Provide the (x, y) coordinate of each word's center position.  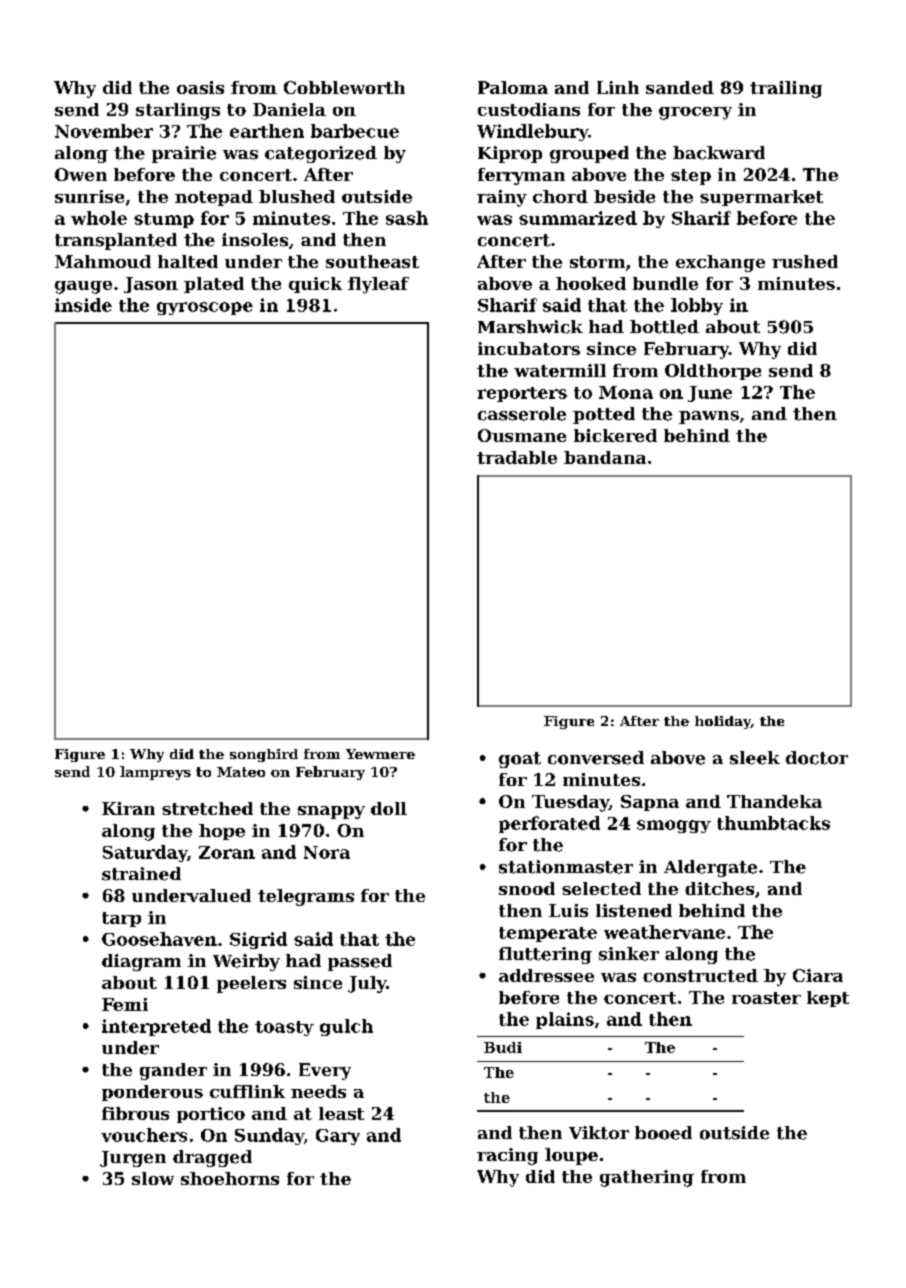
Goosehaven (159, 939)
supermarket (761, 198)
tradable (517, 457)
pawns (709, 417)
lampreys (155, 773)
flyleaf (378, 285)
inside (83, 305)
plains (565, 1020)
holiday (723, 722)
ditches (719, 888)
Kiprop (510, 154)
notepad (214, 198)
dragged (212, 1158)
